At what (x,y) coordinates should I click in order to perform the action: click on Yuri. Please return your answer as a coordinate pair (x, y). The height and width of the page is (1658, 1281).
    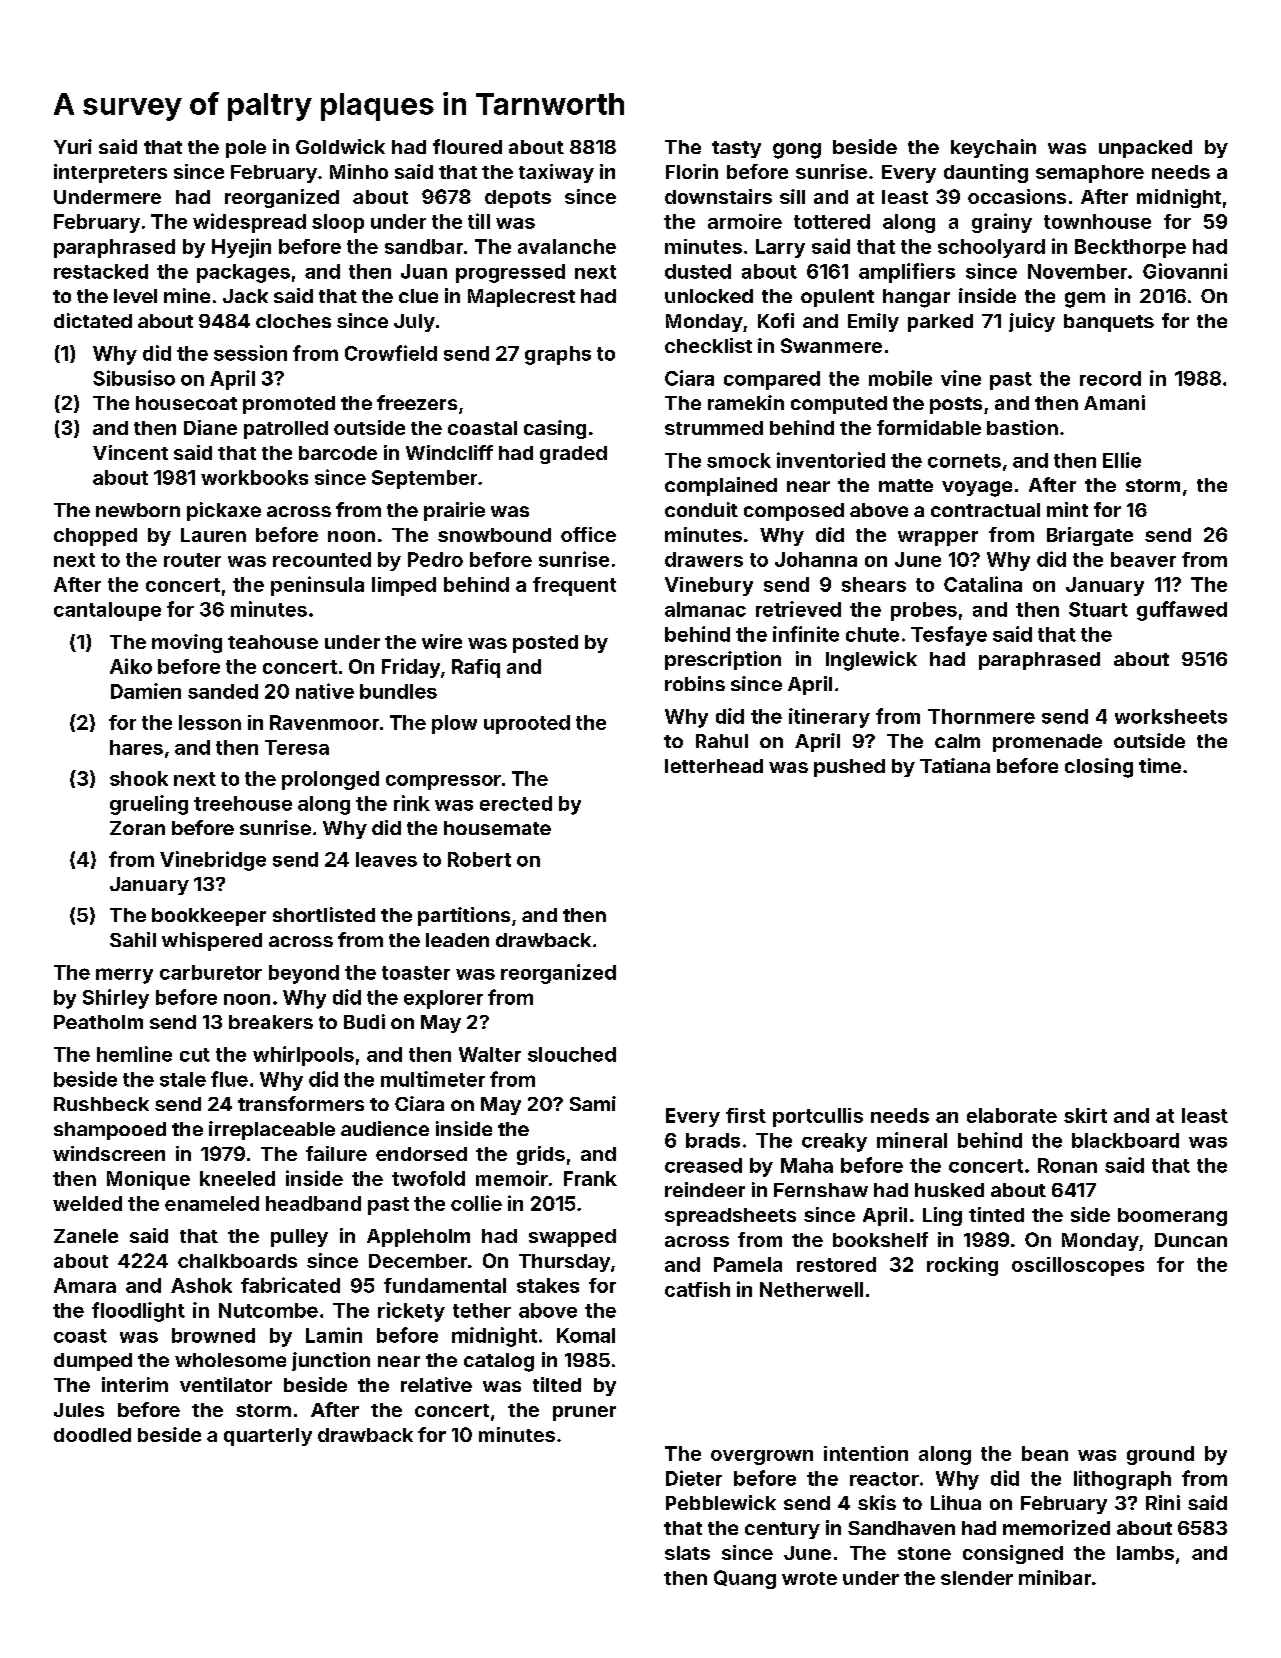
    Looking at the image, I should click on (73, 146).
